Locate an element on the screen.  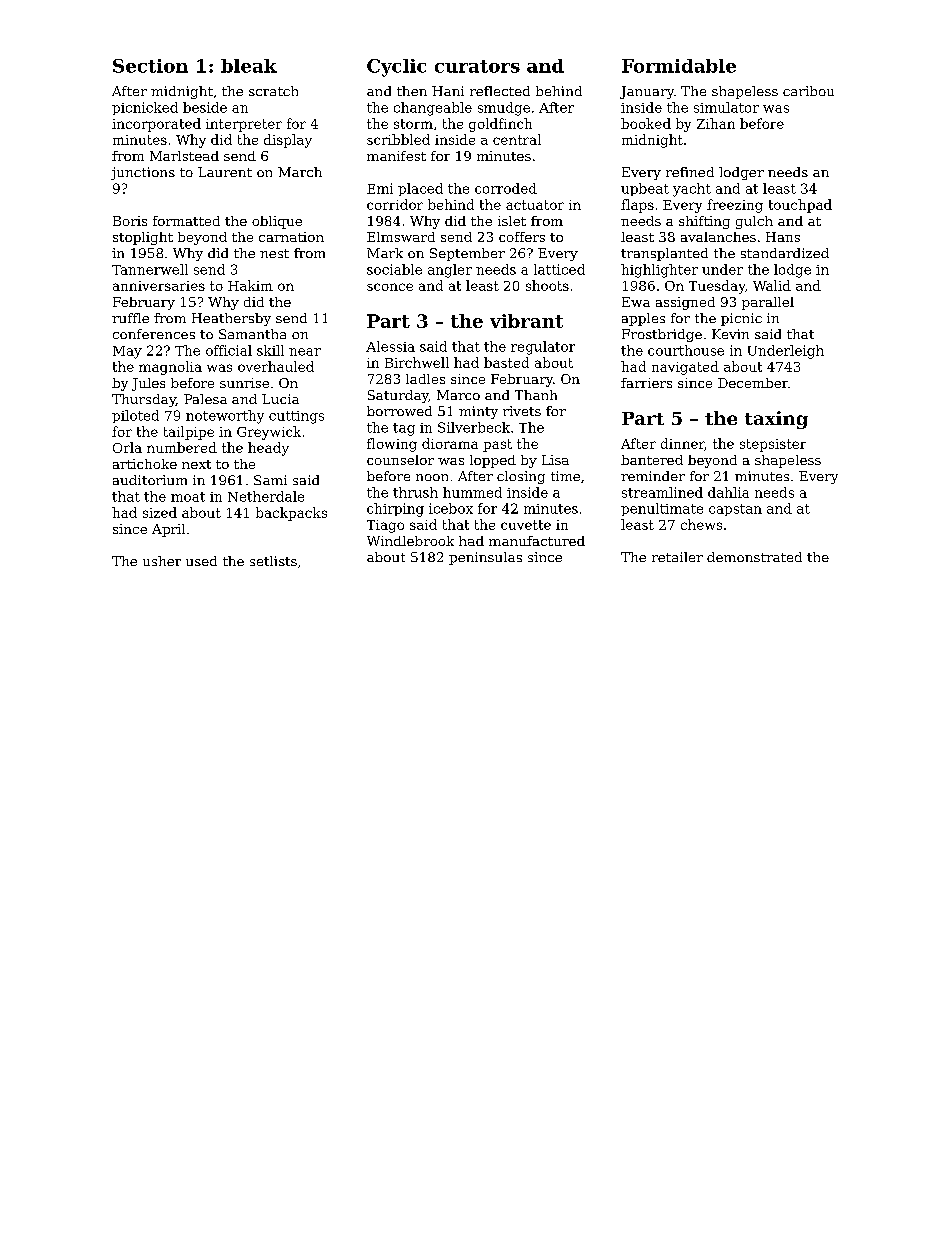
bleak is located at coordinates (249, 66).
